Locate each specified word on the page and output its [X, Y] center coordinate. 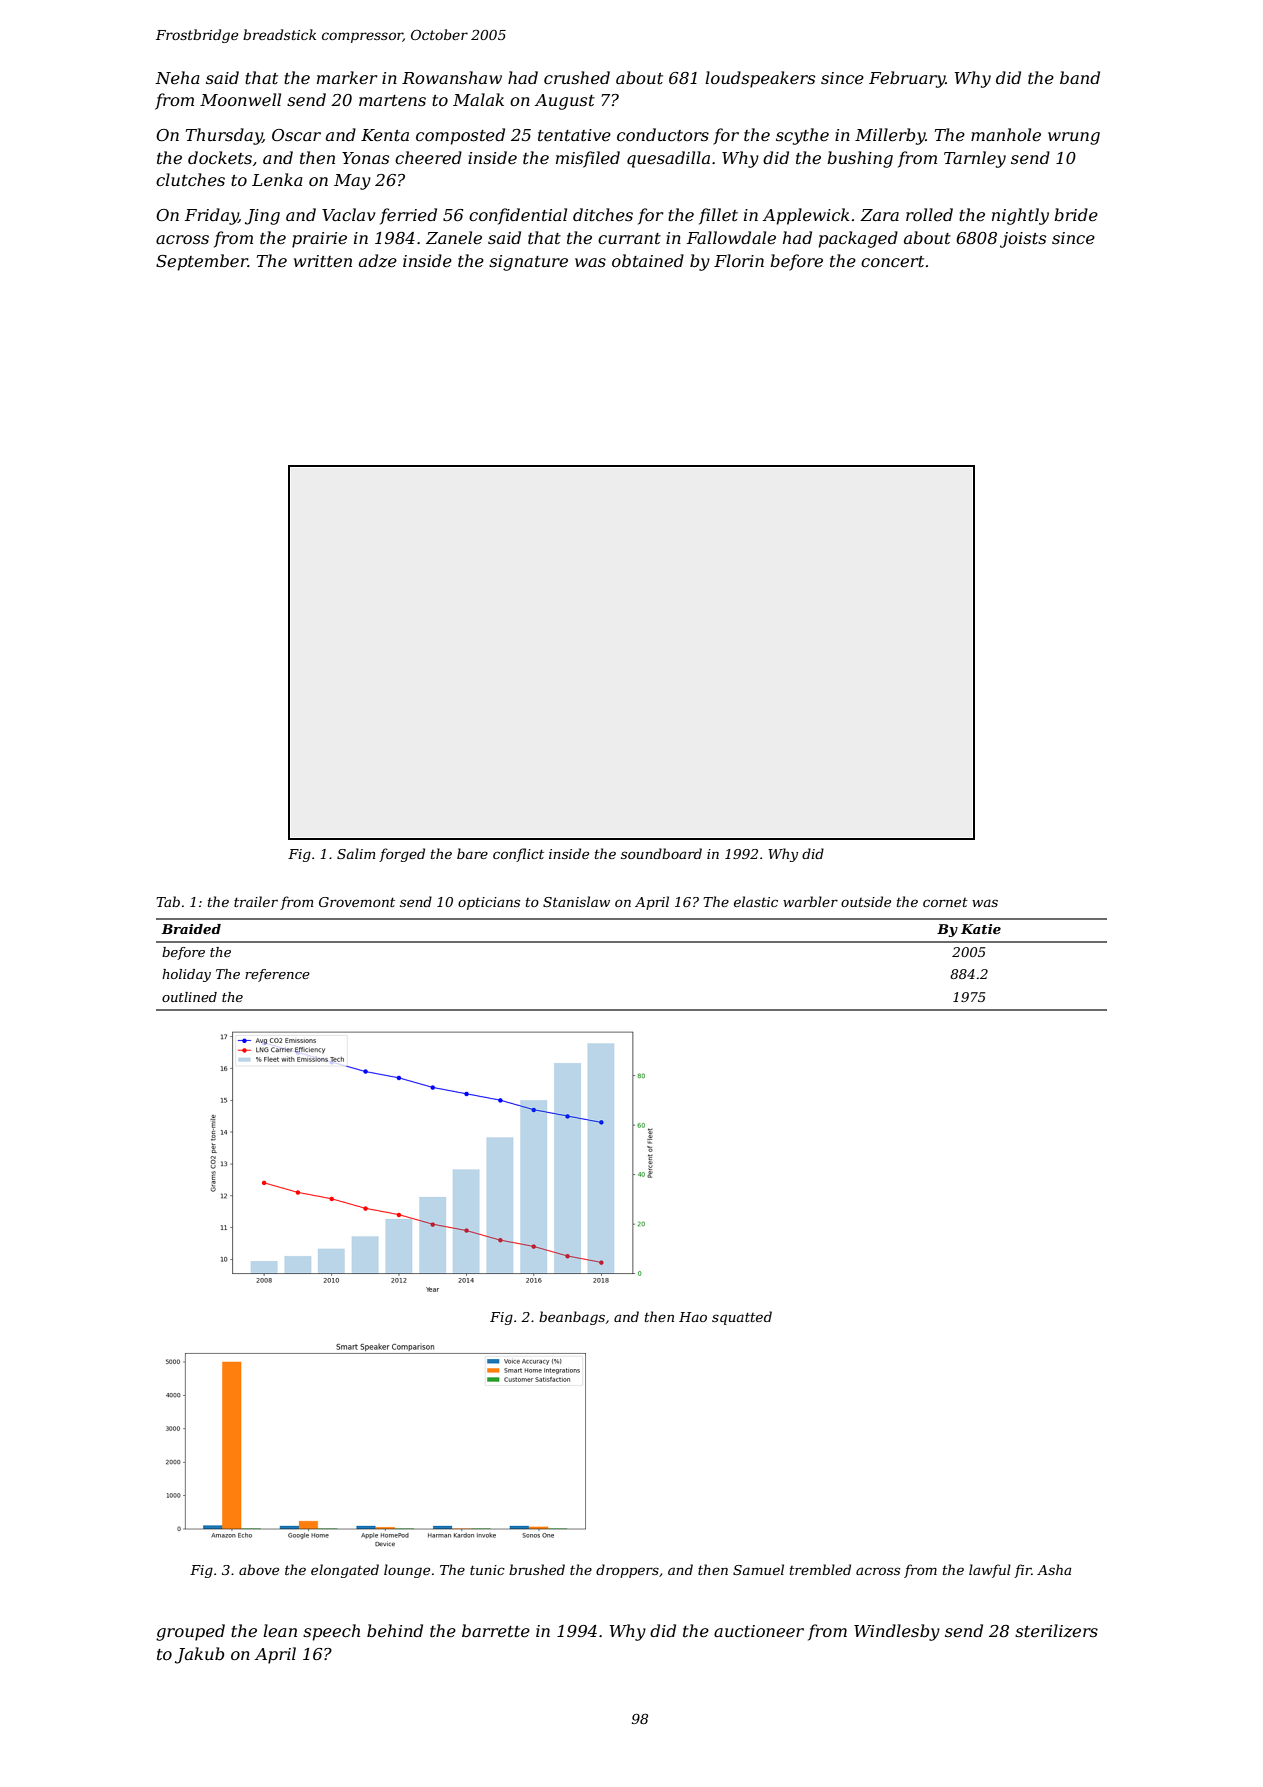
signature [528, 263]
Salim [356, 853]
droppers [627, 1571]
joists [1023, 240]
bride [1076, 214]
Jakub [199, 1655]
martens [392, 100]
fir [1023, 1571]
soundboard [661, 853]
